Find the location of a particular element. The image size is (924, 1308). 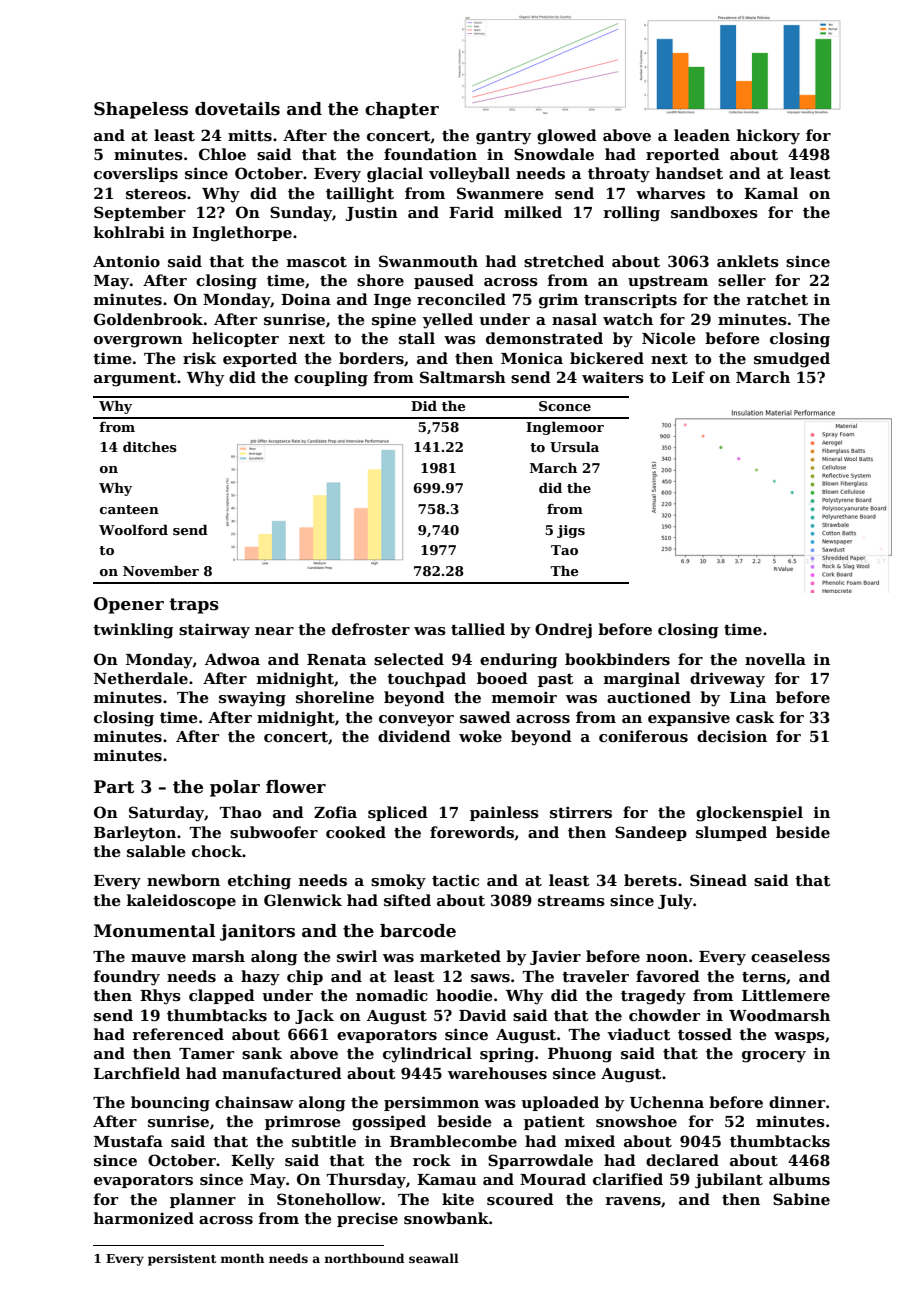

defroster is located at coordinates (371, 629).
